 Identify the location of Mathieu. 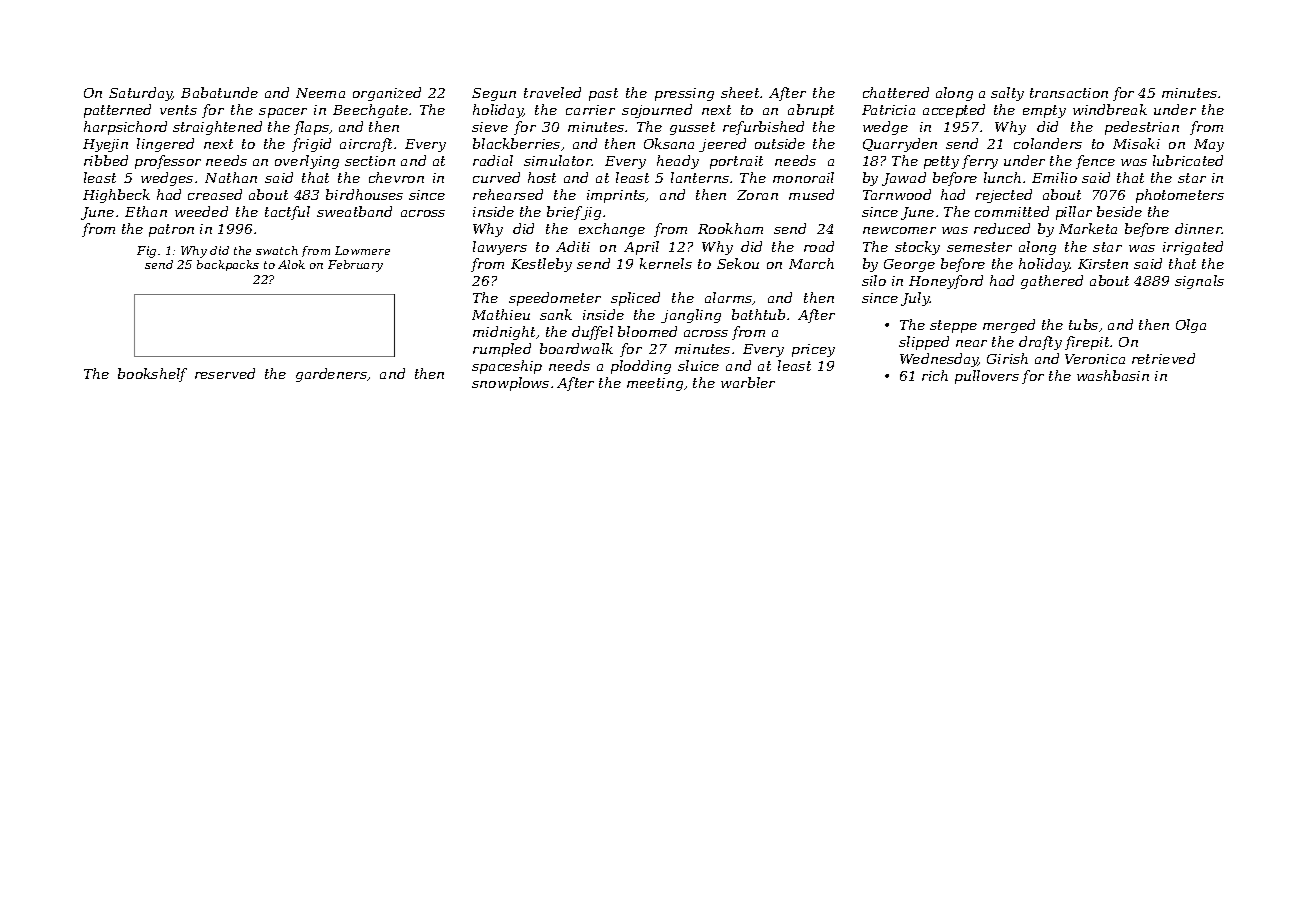
(501, 314).
